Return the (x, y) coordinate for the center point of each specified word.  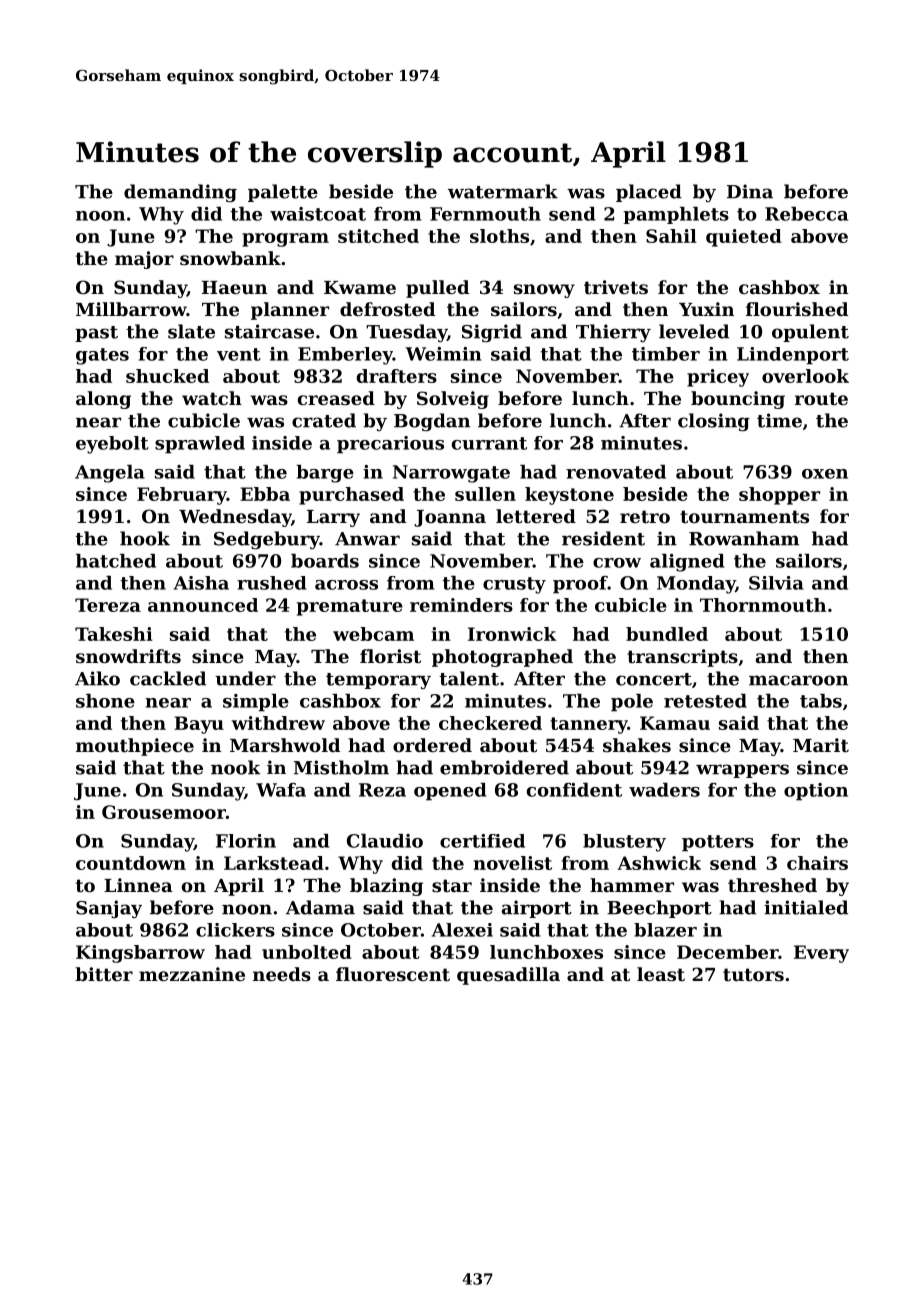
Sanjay (109, 909)
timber (666, 354)
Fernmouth (485, 214)
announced (203, 605)
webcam (373, 634)
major (144, 260)
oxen (825, 474)
